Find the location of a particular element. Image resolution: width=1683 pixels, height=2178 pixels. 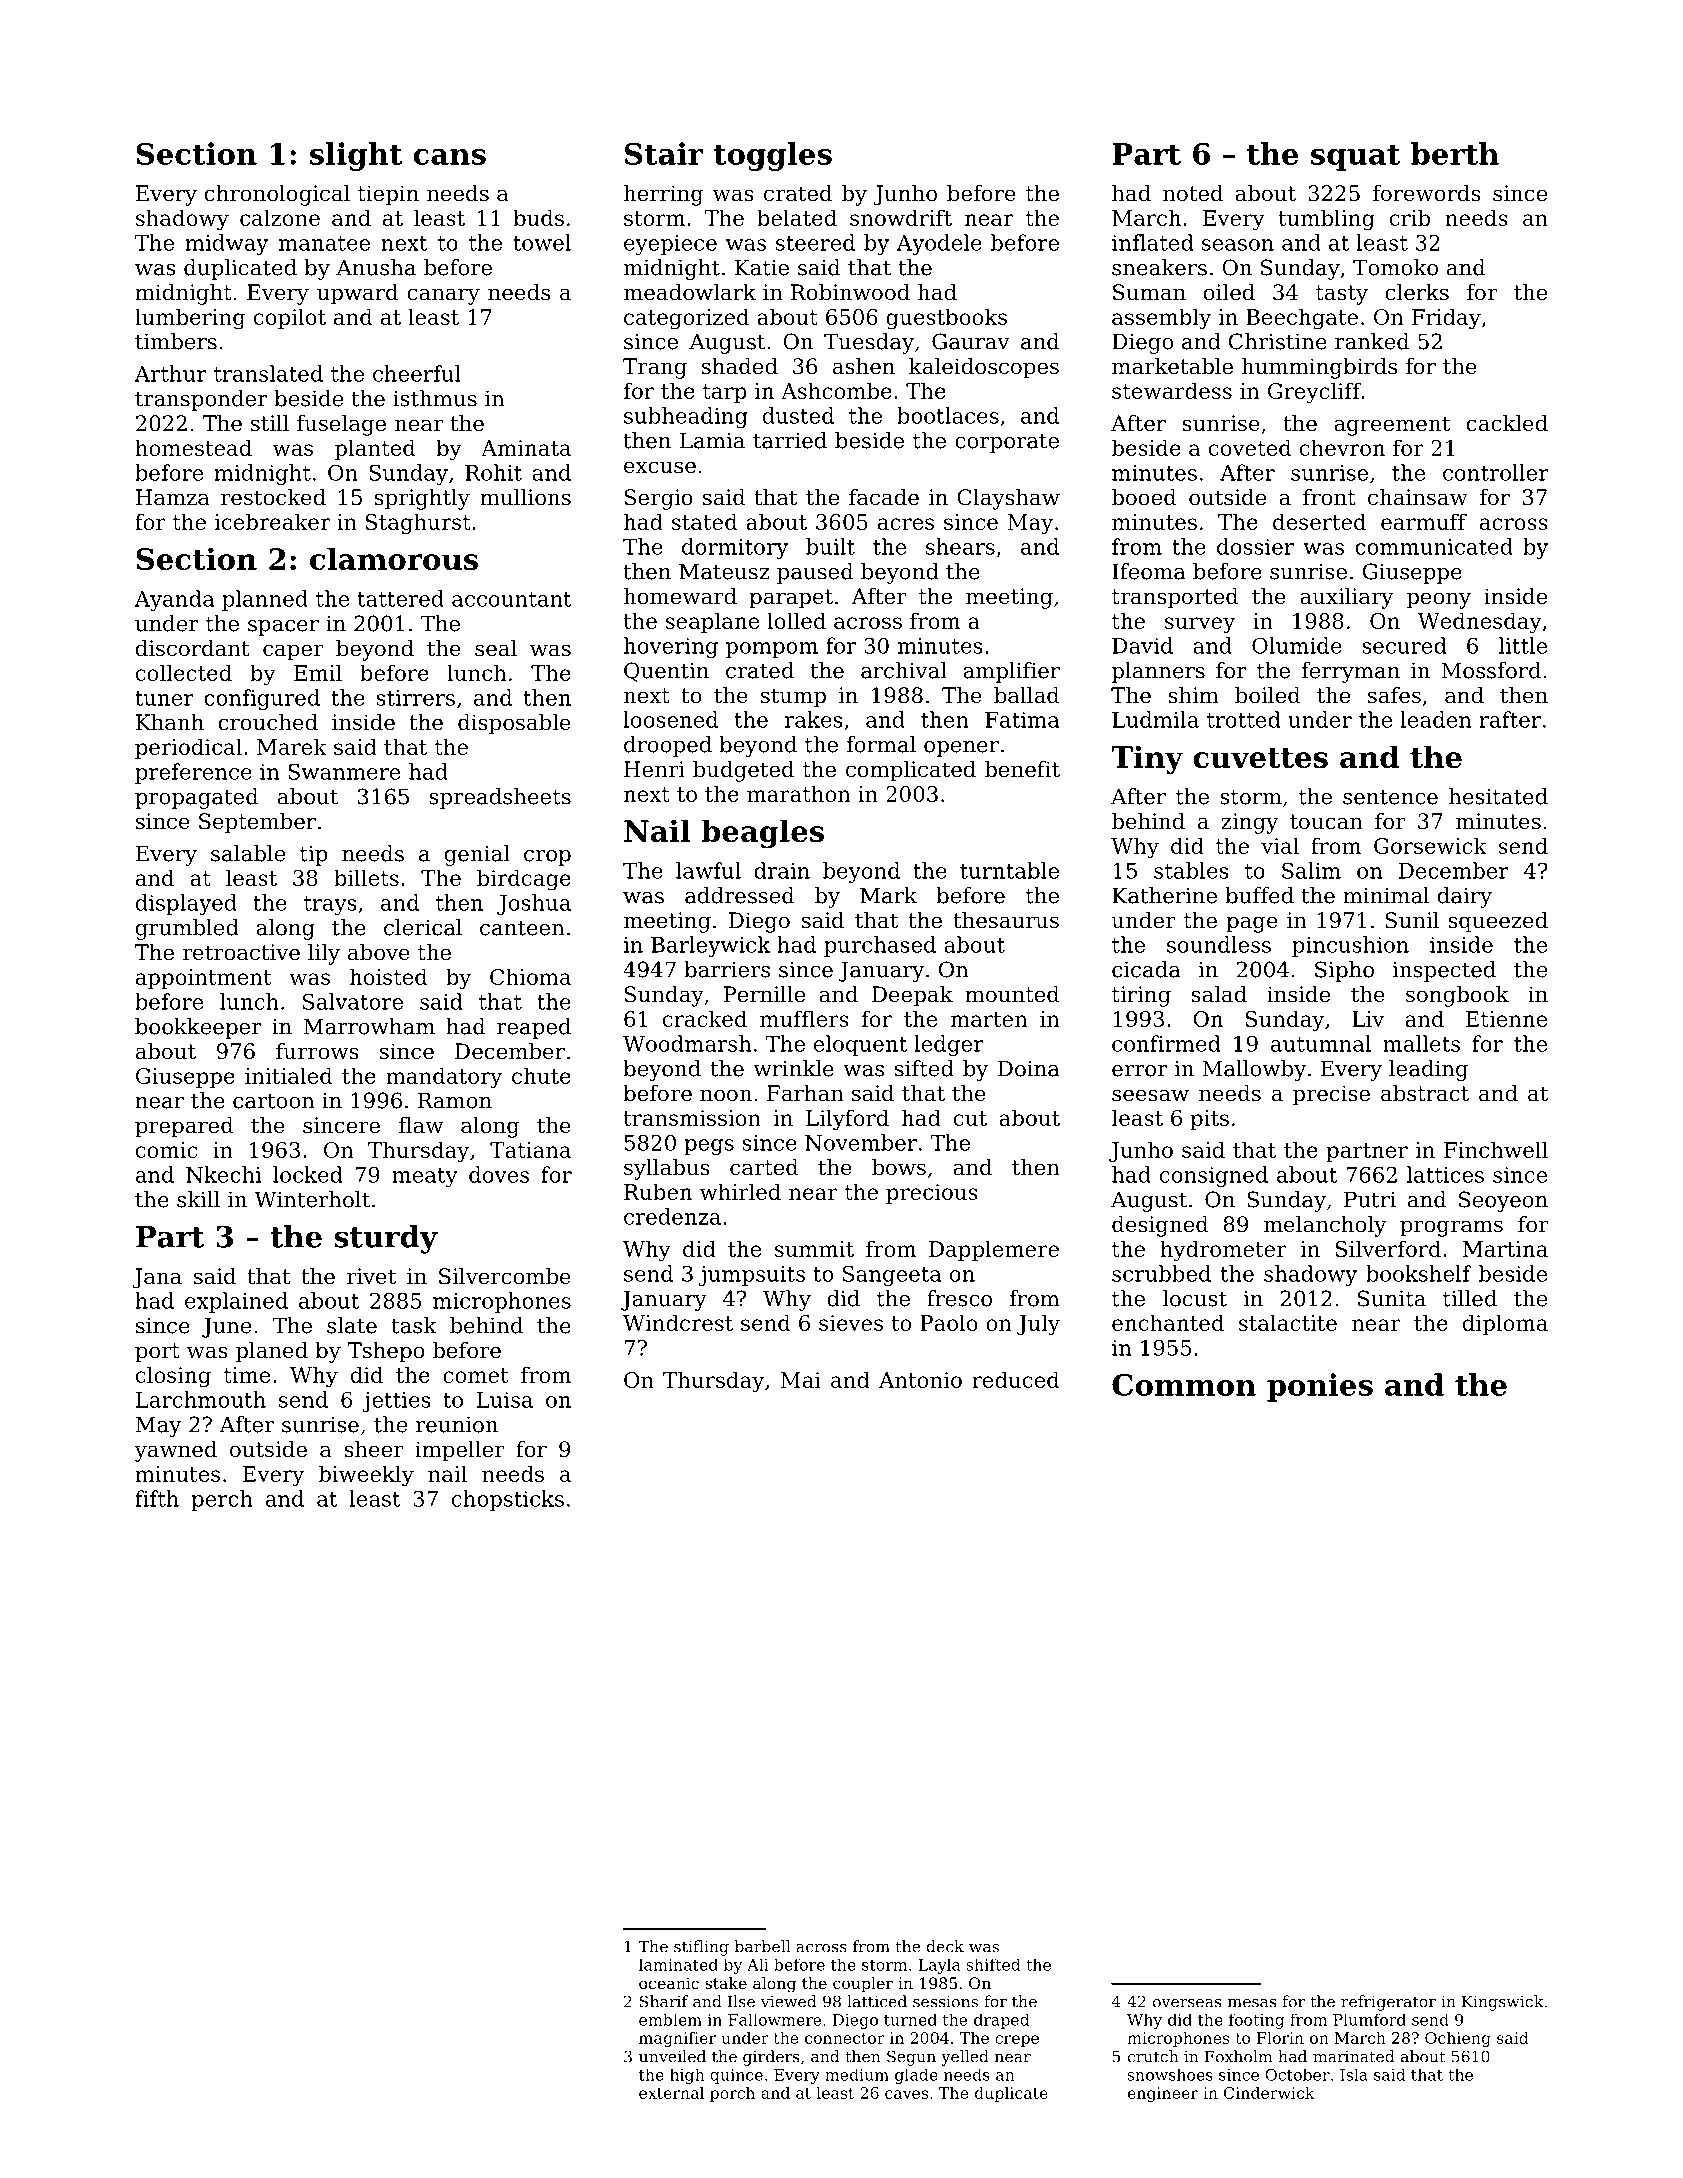

caves is located at coordinates (906, 2094).
